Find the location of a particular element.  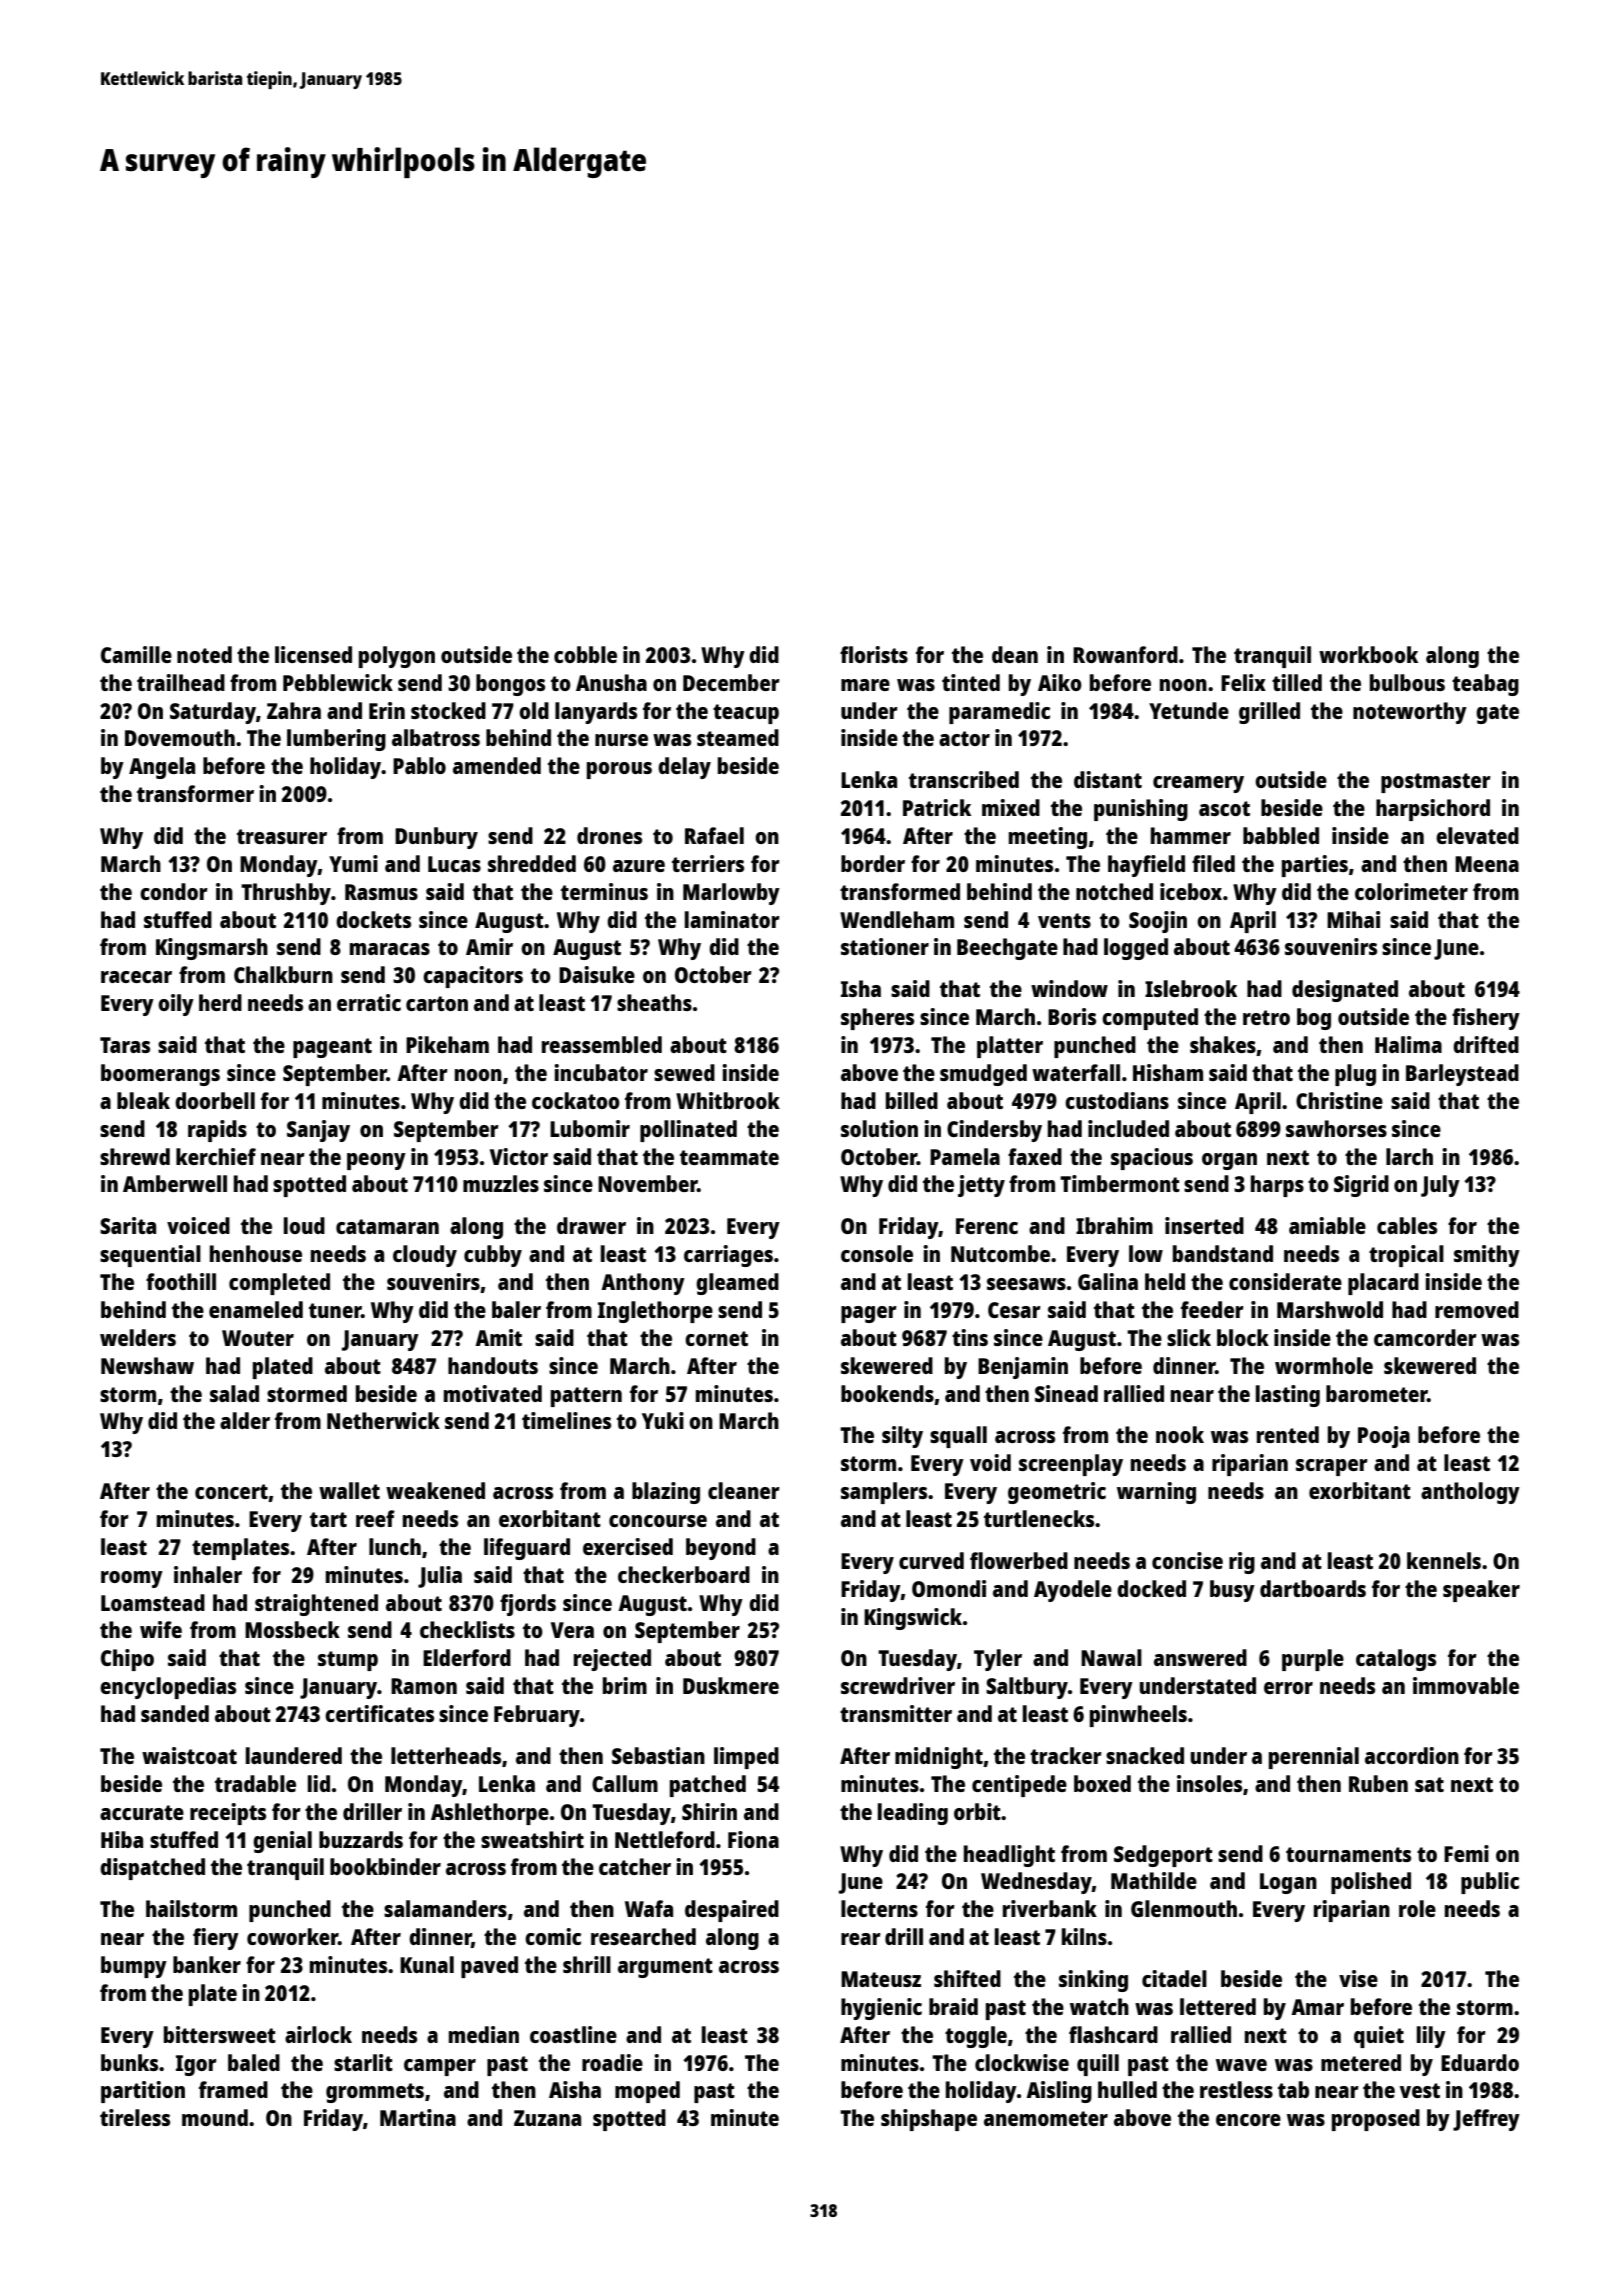

muzzles is located at coordinates (501, 1183).
